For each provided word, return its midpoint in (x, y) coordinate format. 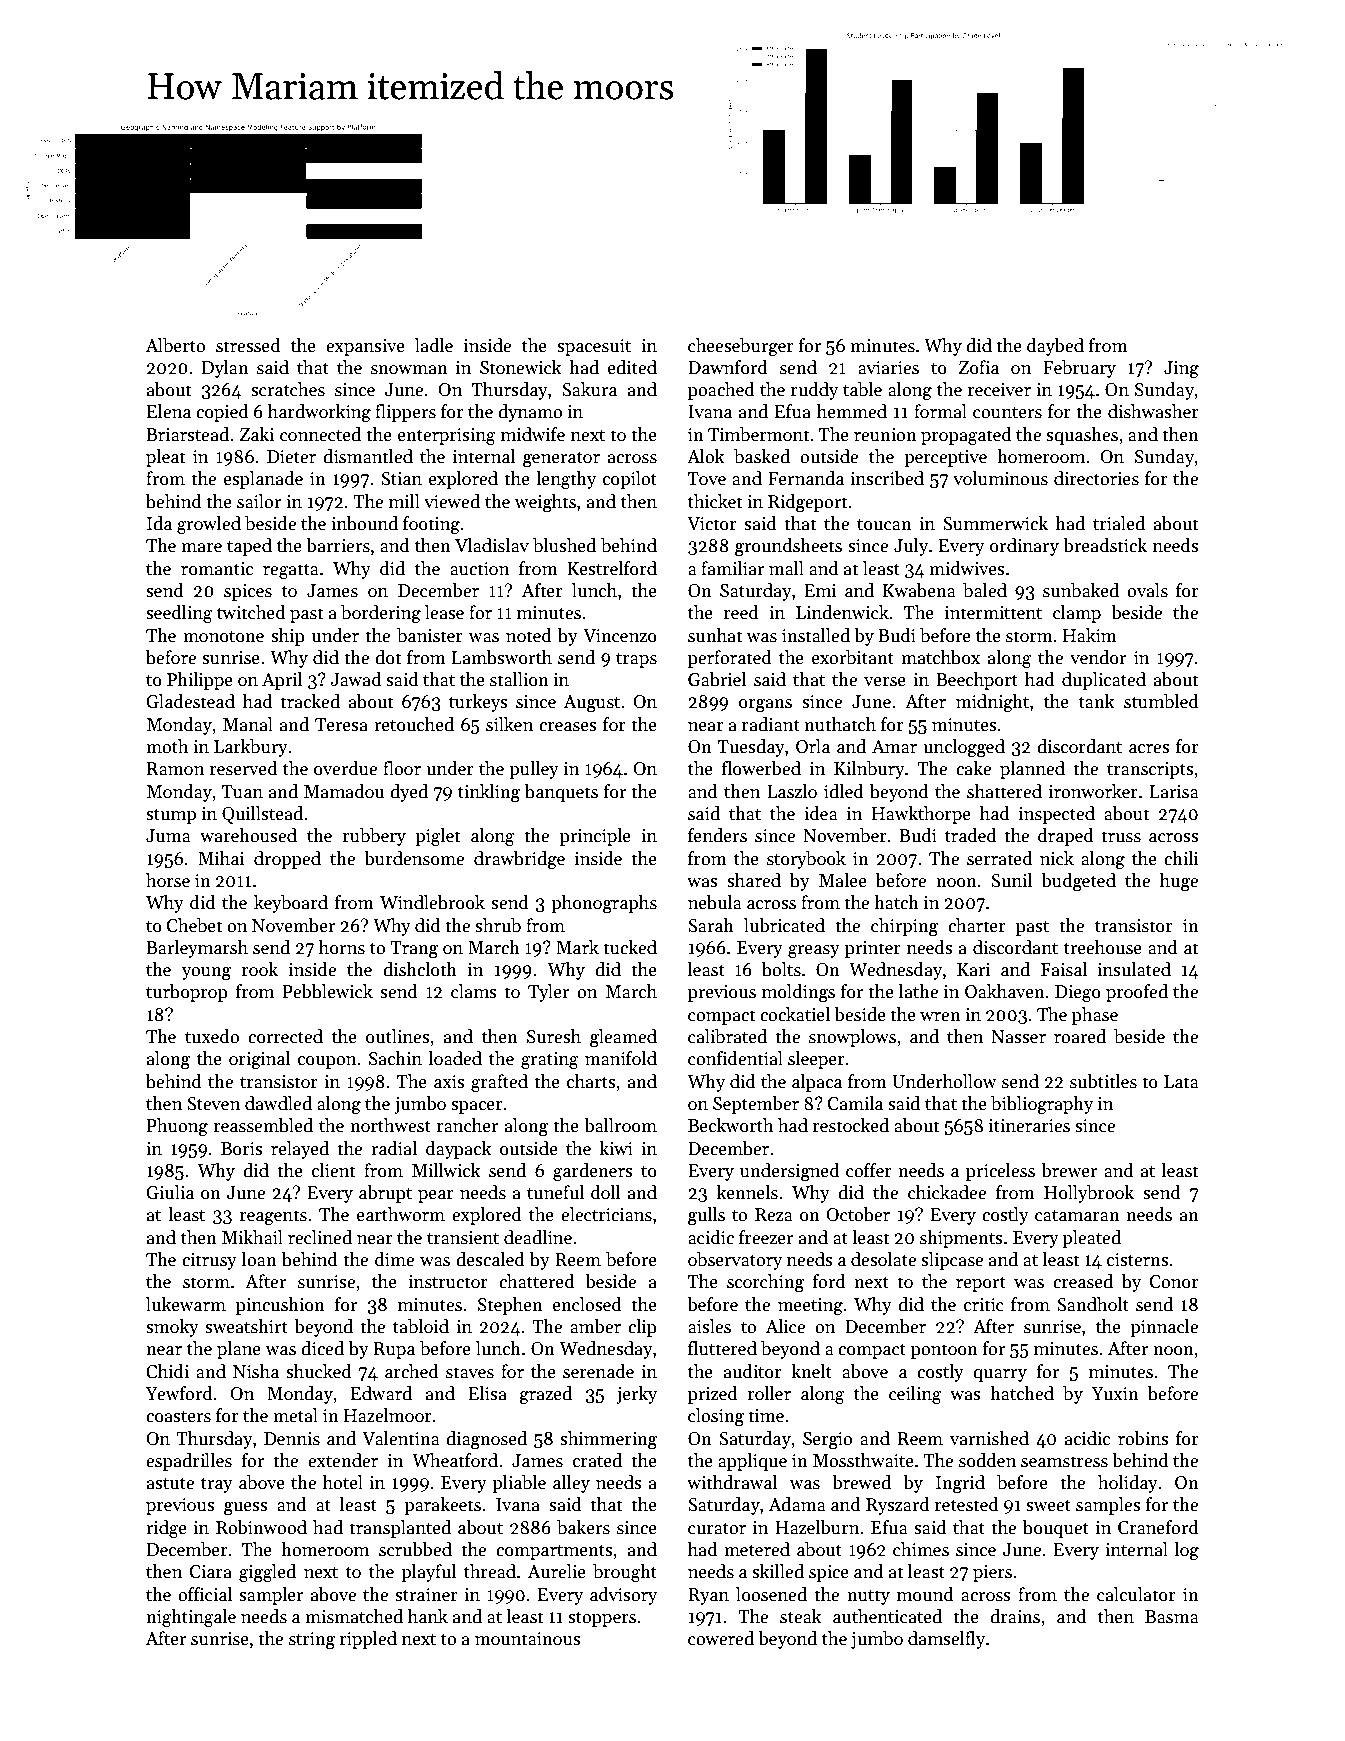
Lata (1181, 1082)
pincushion (280, 1306)
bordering (381, 614)
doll (605, 1192)
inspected (1057, 815)
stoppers (602, 1619)
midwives (967, 568)
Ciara (211, 1572)
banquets (561, 793)
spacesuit (594, 347)
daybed (1055, 347)
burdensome (414, 858)
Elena (169, 411)
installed (816, 635)
